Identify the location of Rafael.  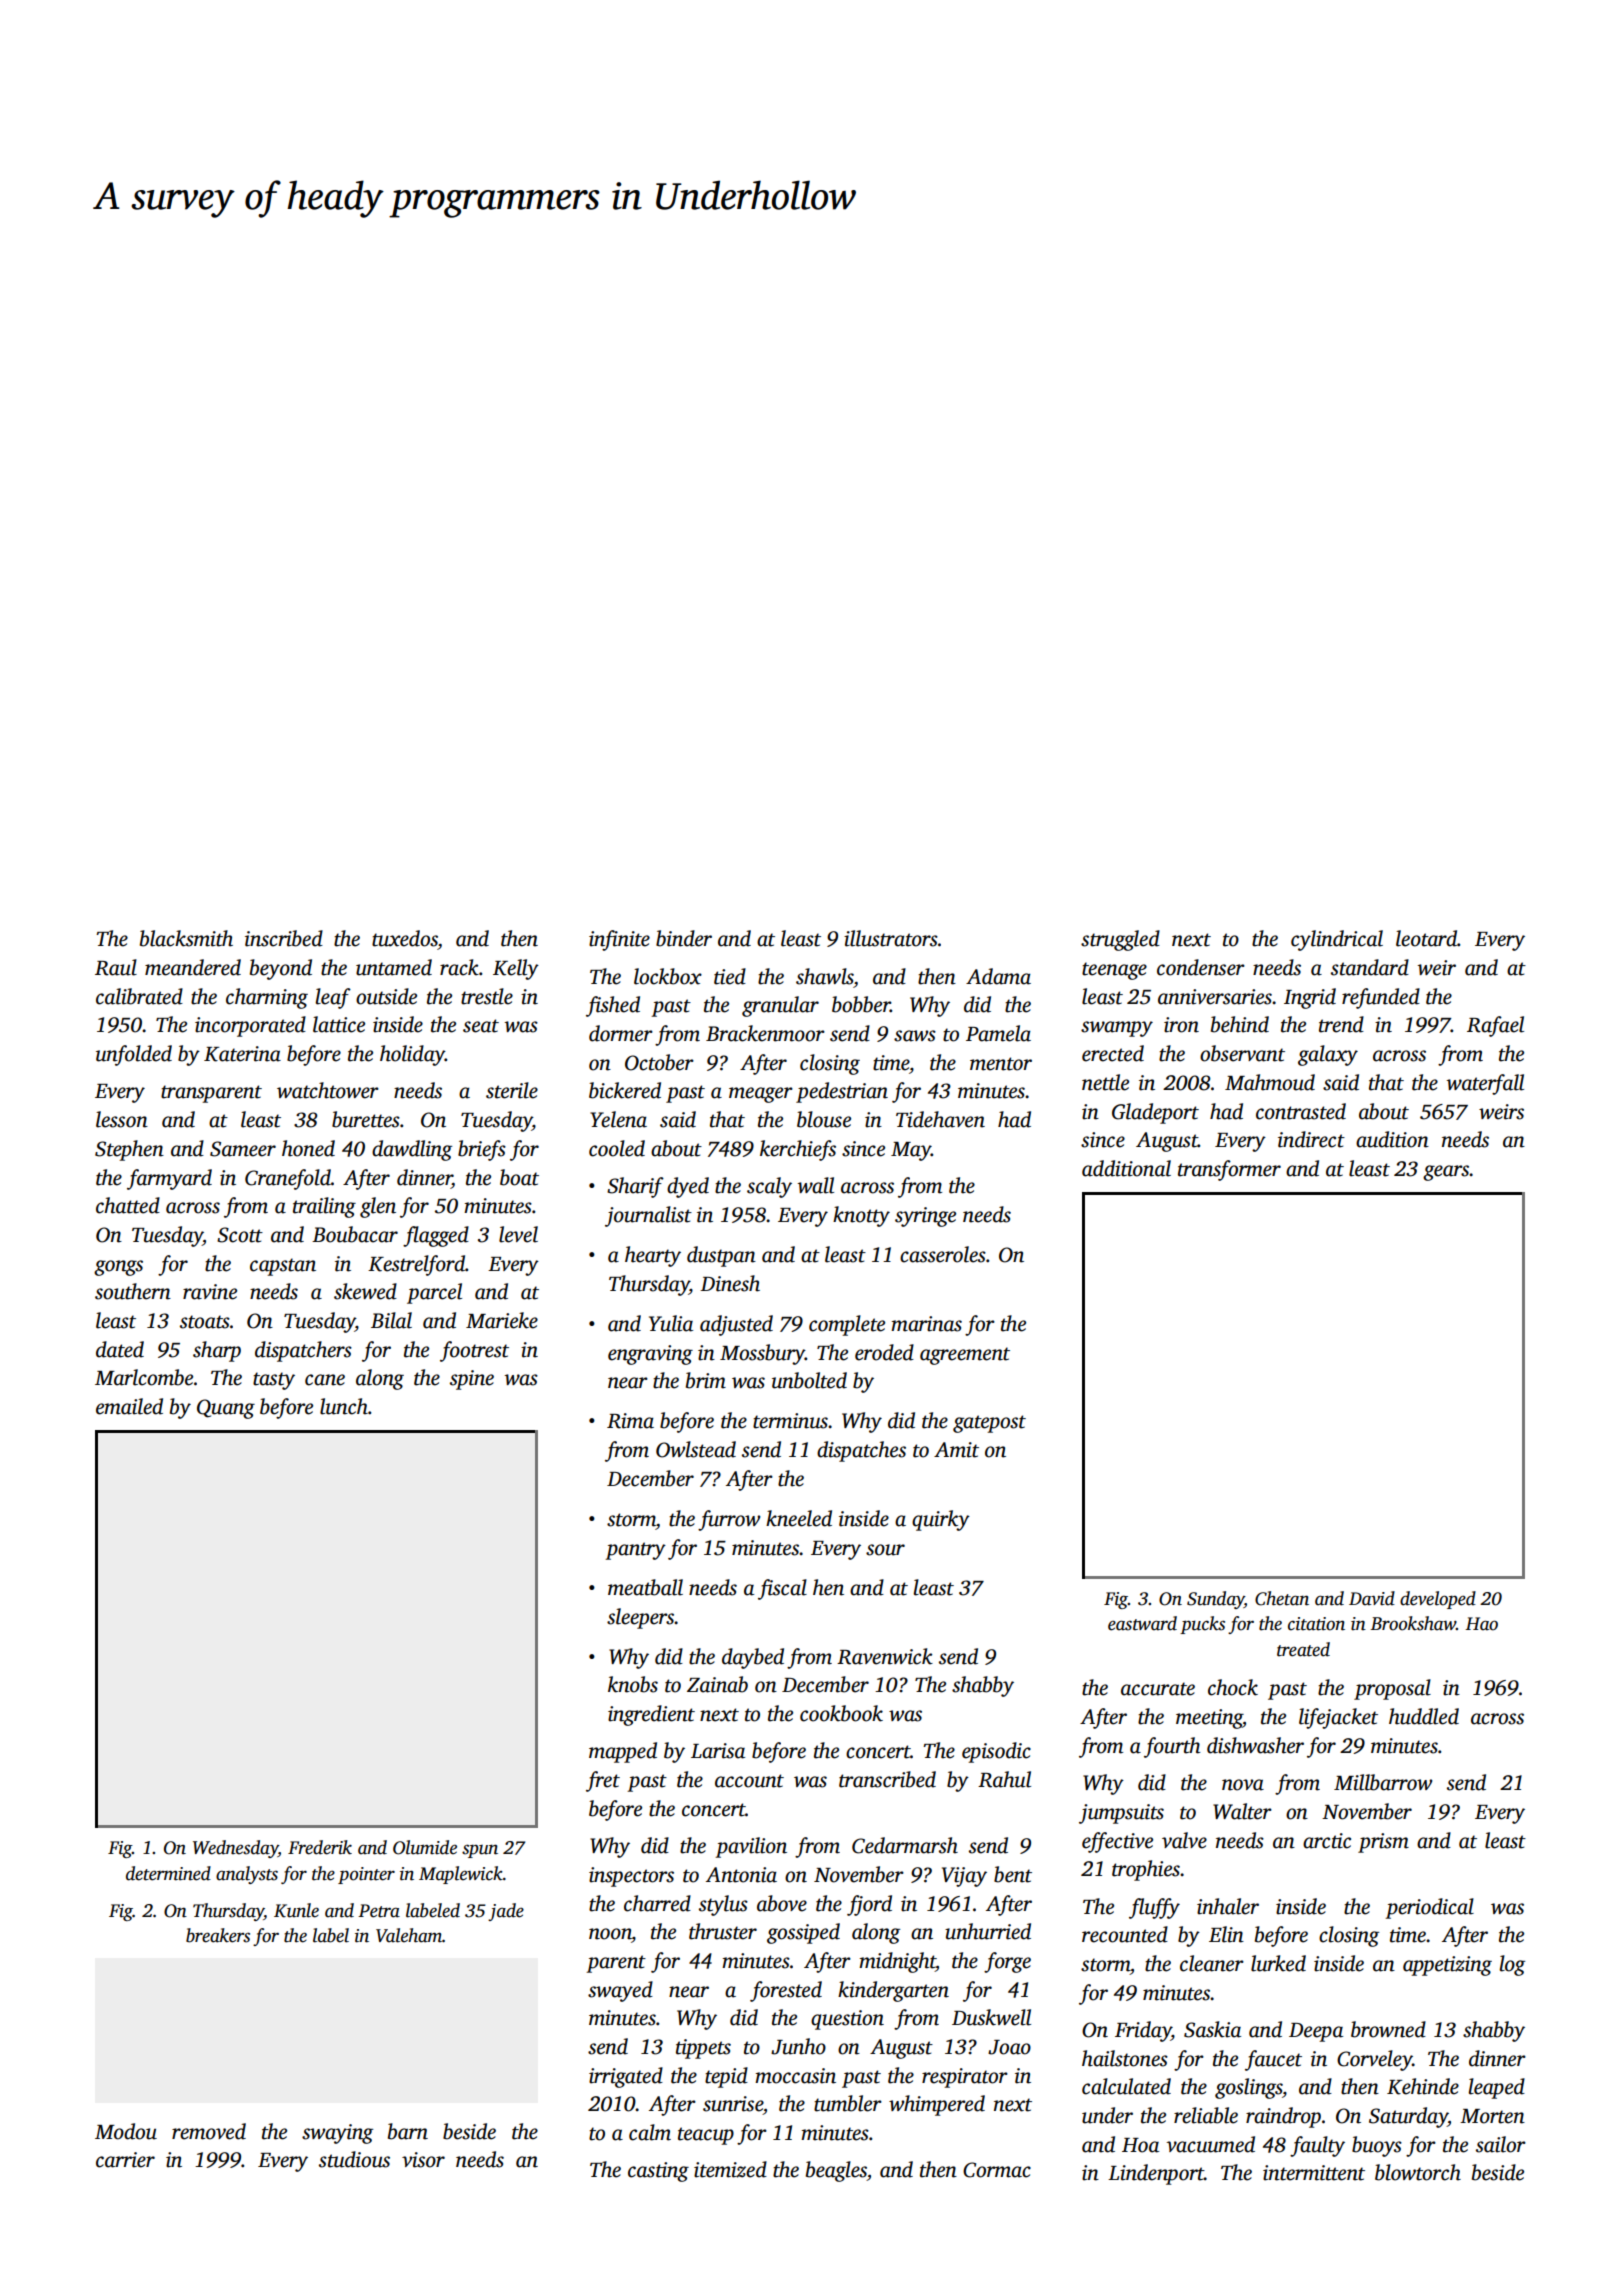
(1495, 1026).
